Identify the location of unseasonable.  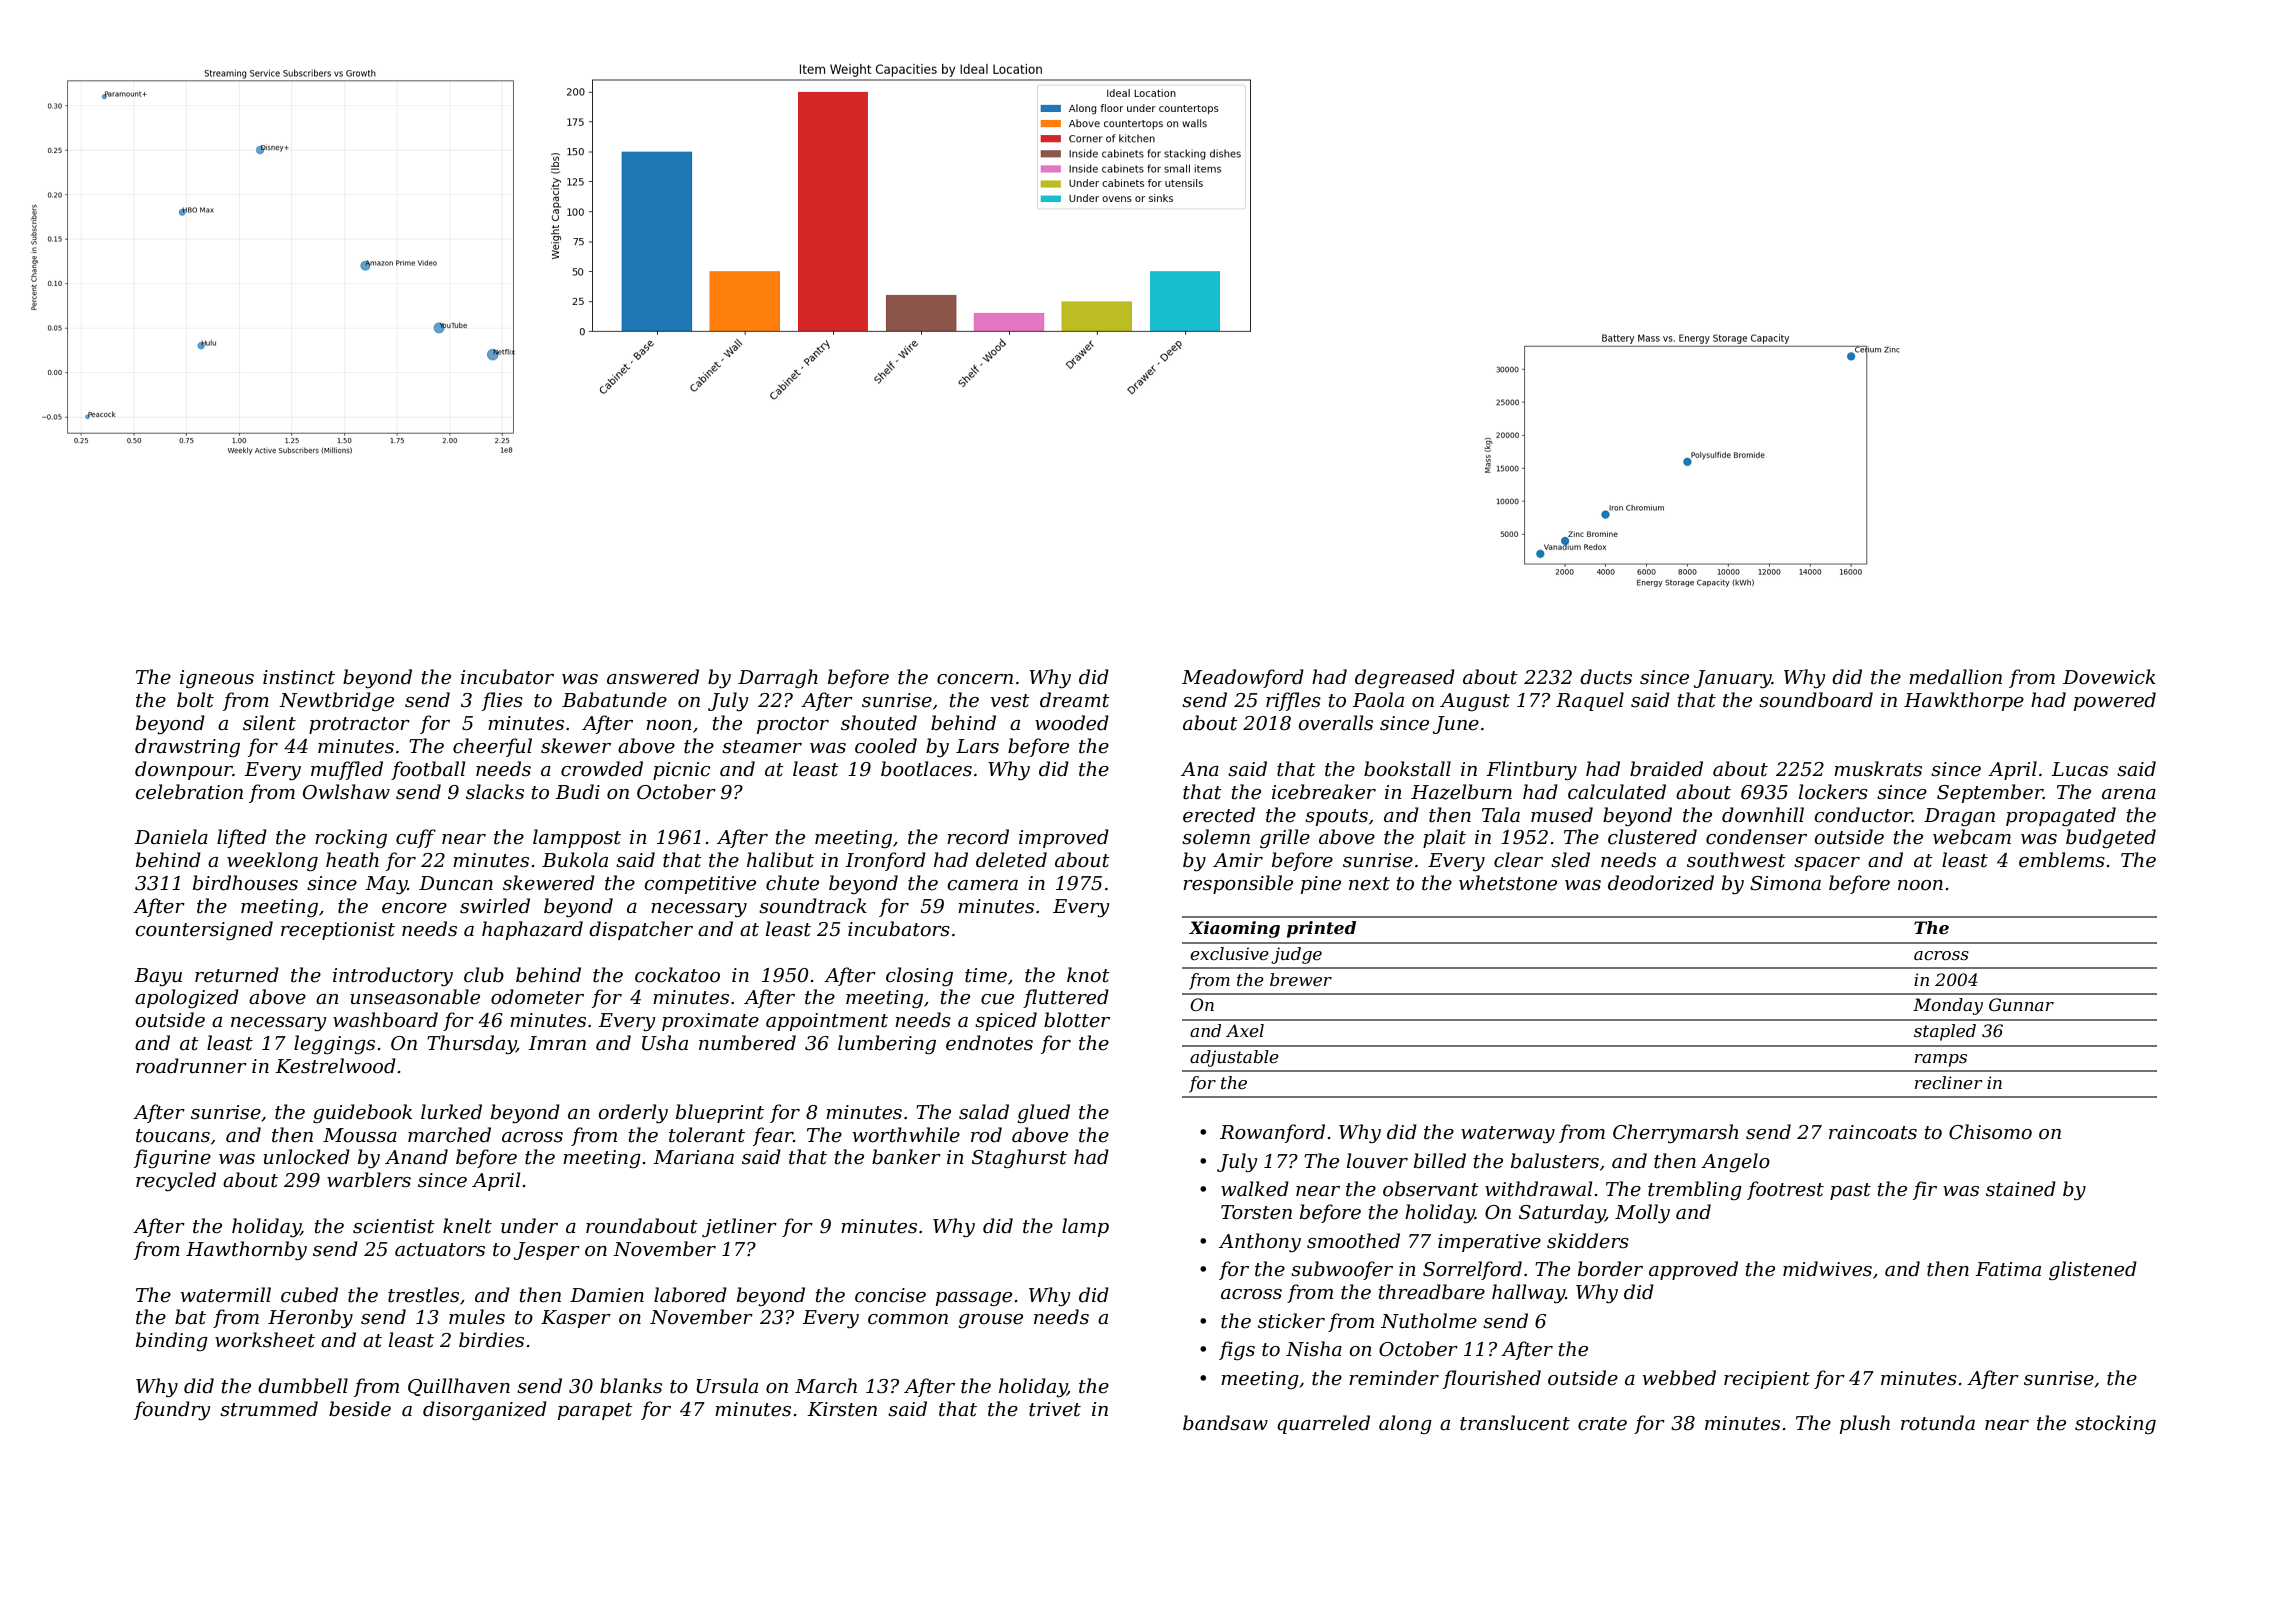
(415, 997).
